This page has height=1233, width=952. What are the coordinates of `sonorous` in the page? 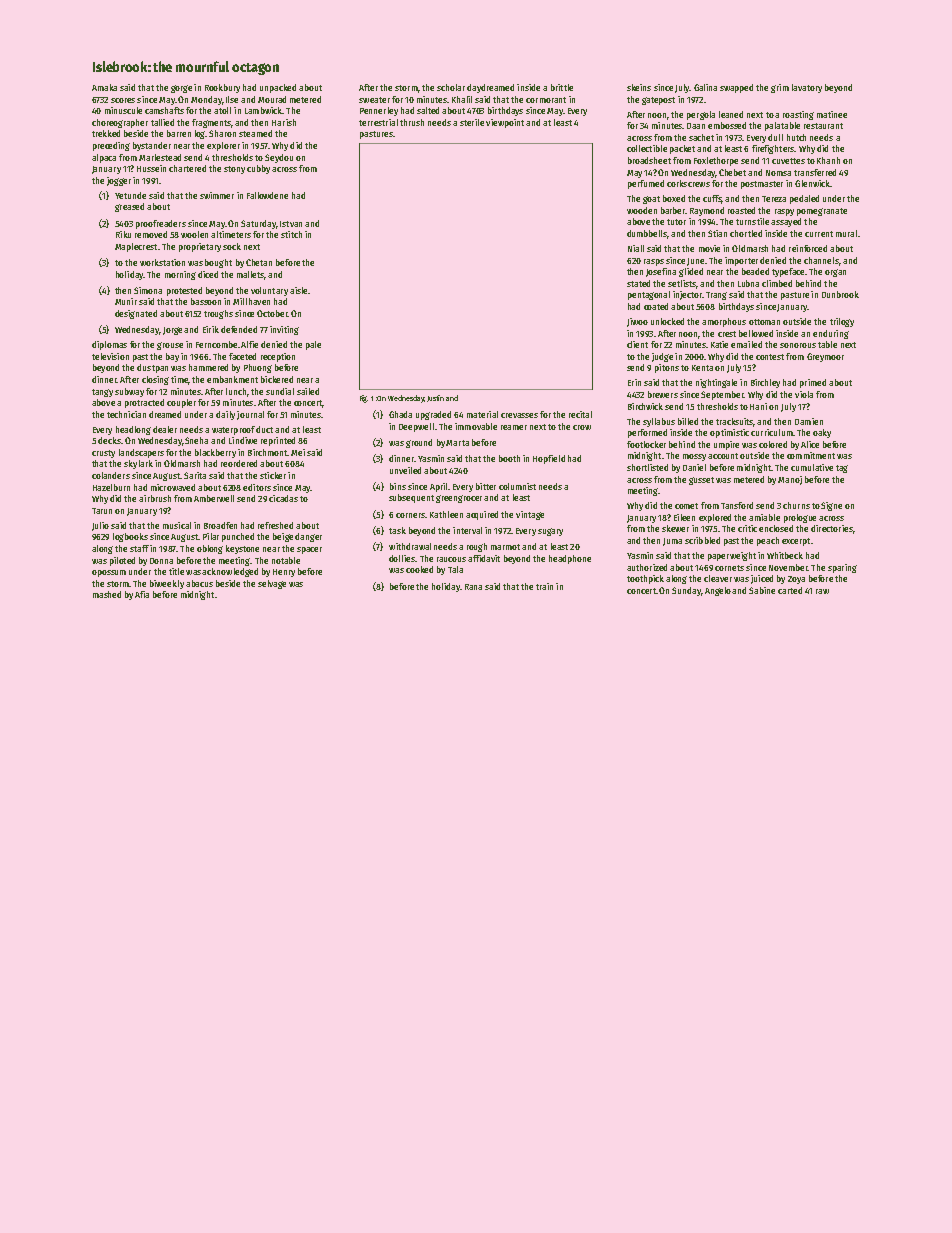 It's located at (798, 345).
